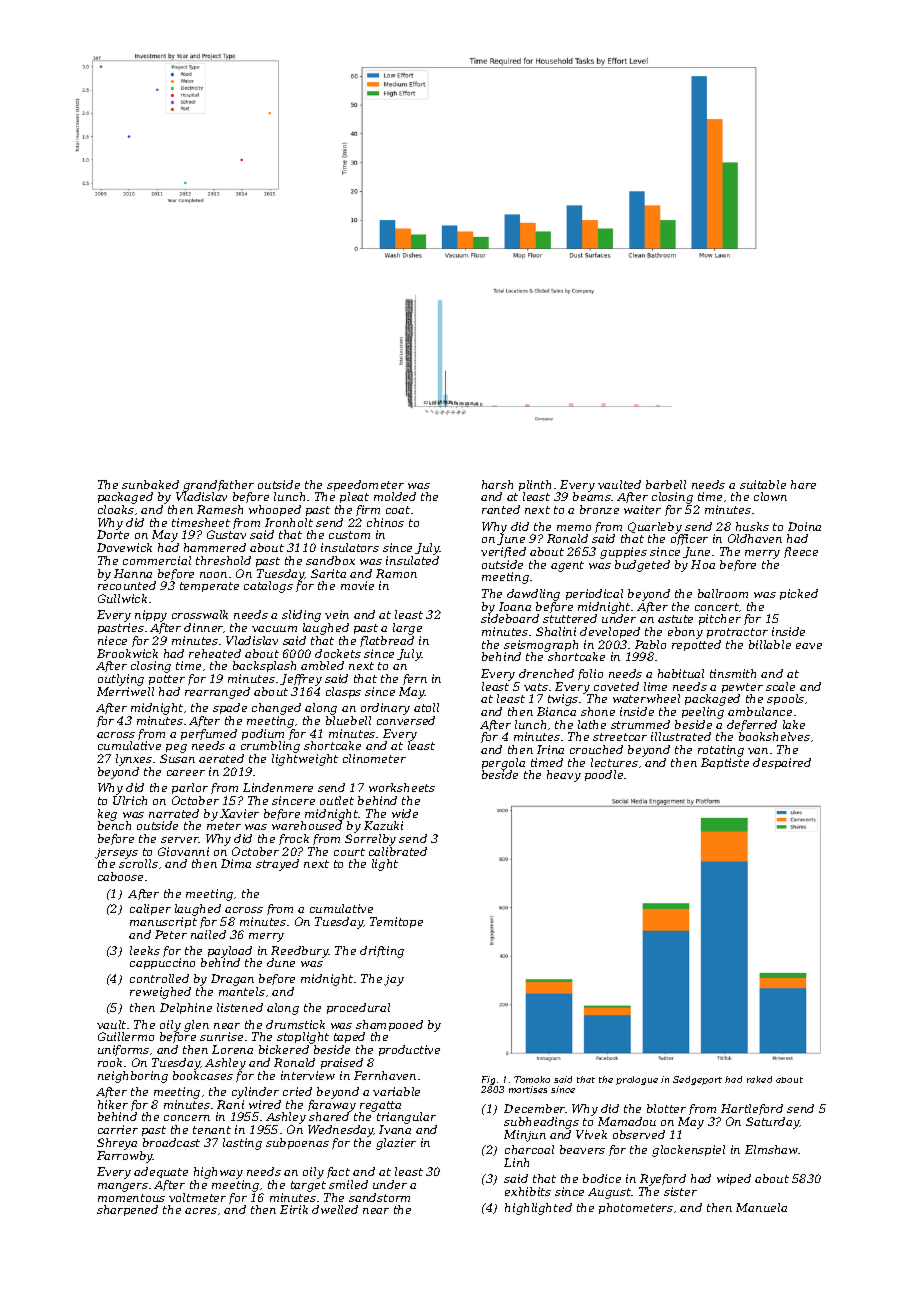 This screenshot has width=924, height=1308. What do you see at coordinates (396, 922) in the screenshot?
I see `Temitope` at bounding box center [396, 922].
